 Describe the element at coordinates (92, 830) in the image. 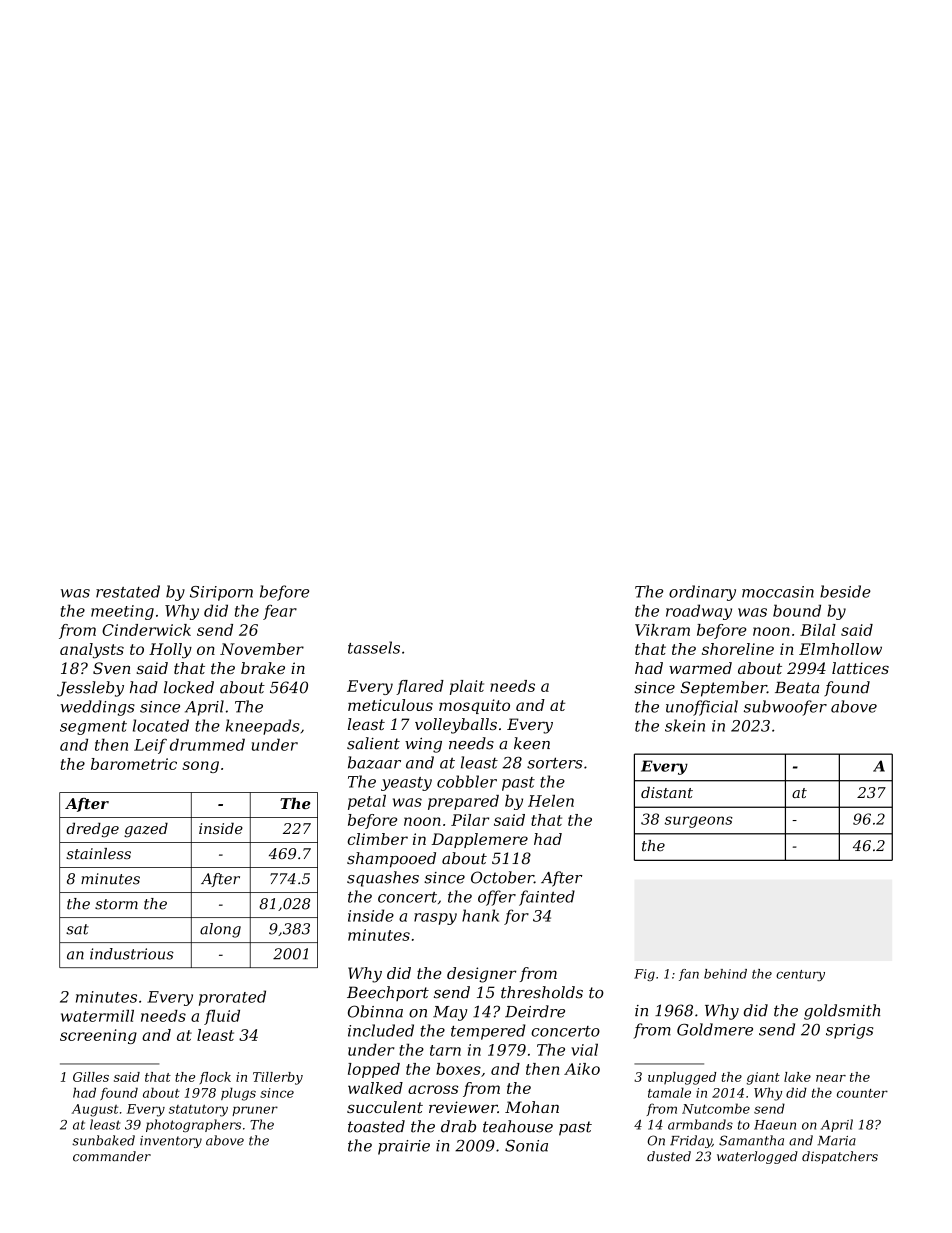

I see `dredge` at that location.
